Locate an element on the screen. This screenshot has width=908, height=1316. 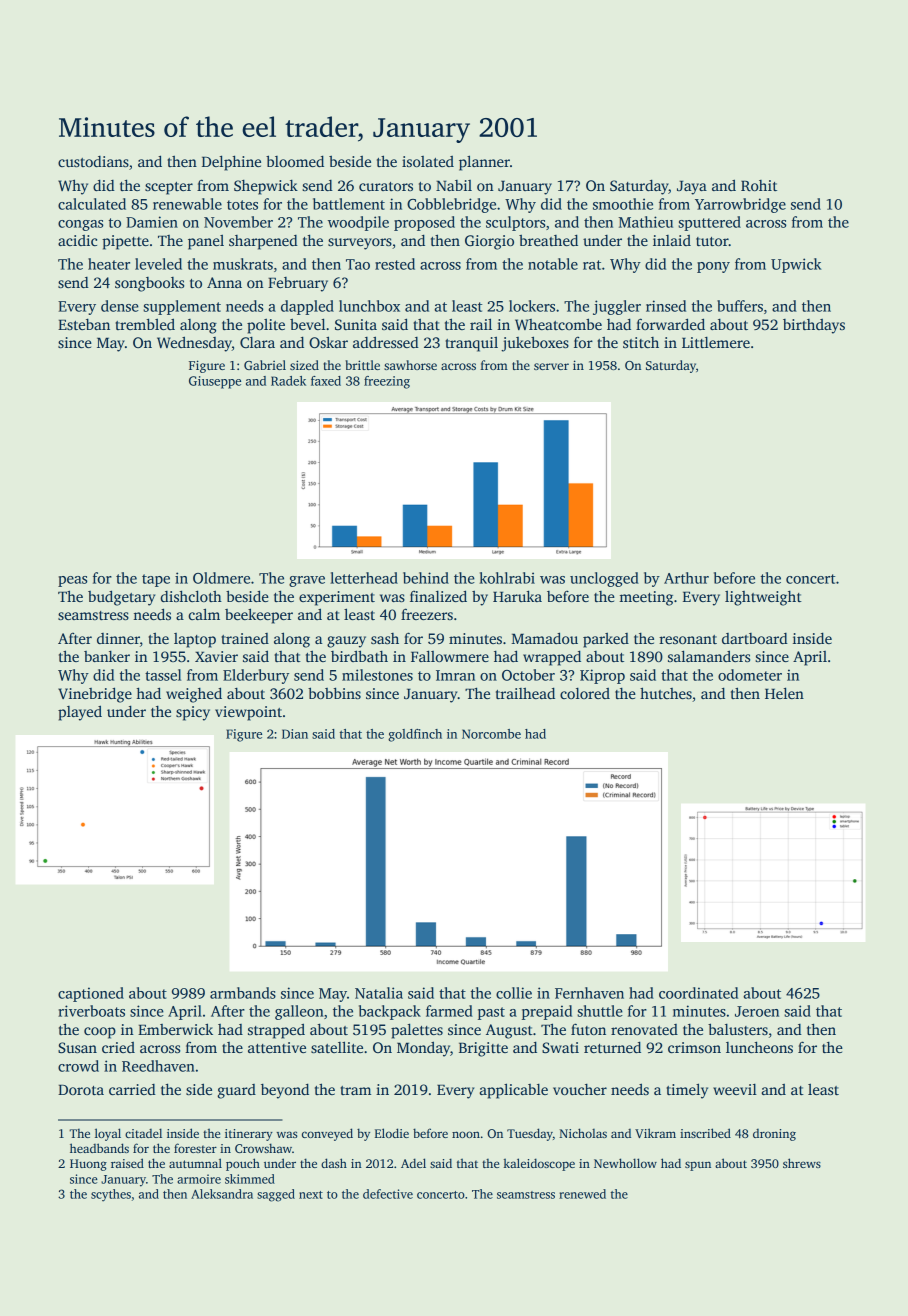
kohlrabi is located at coordinates (507, 578).
